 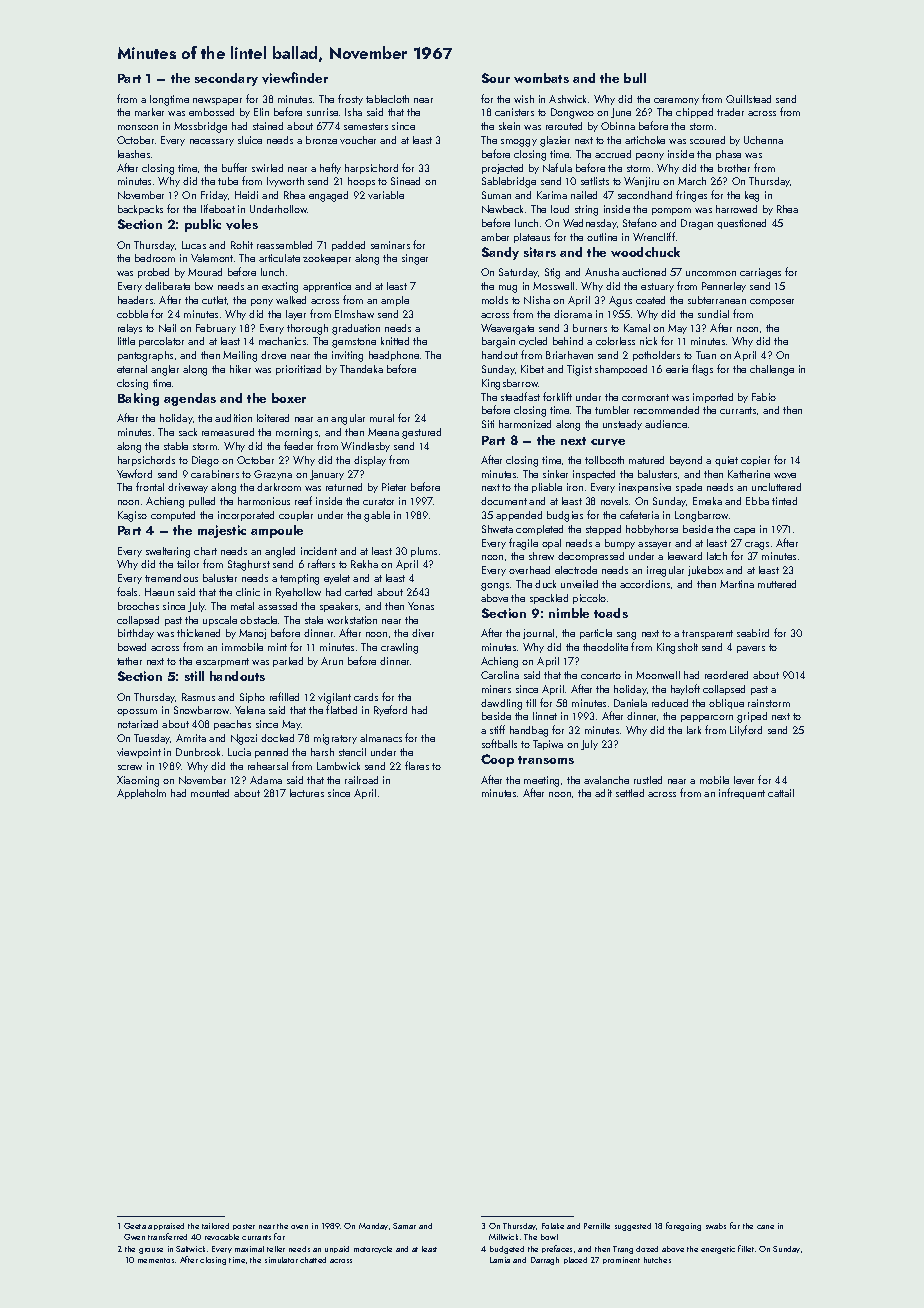 I want to click on relays, so click(x=130, y=329).
